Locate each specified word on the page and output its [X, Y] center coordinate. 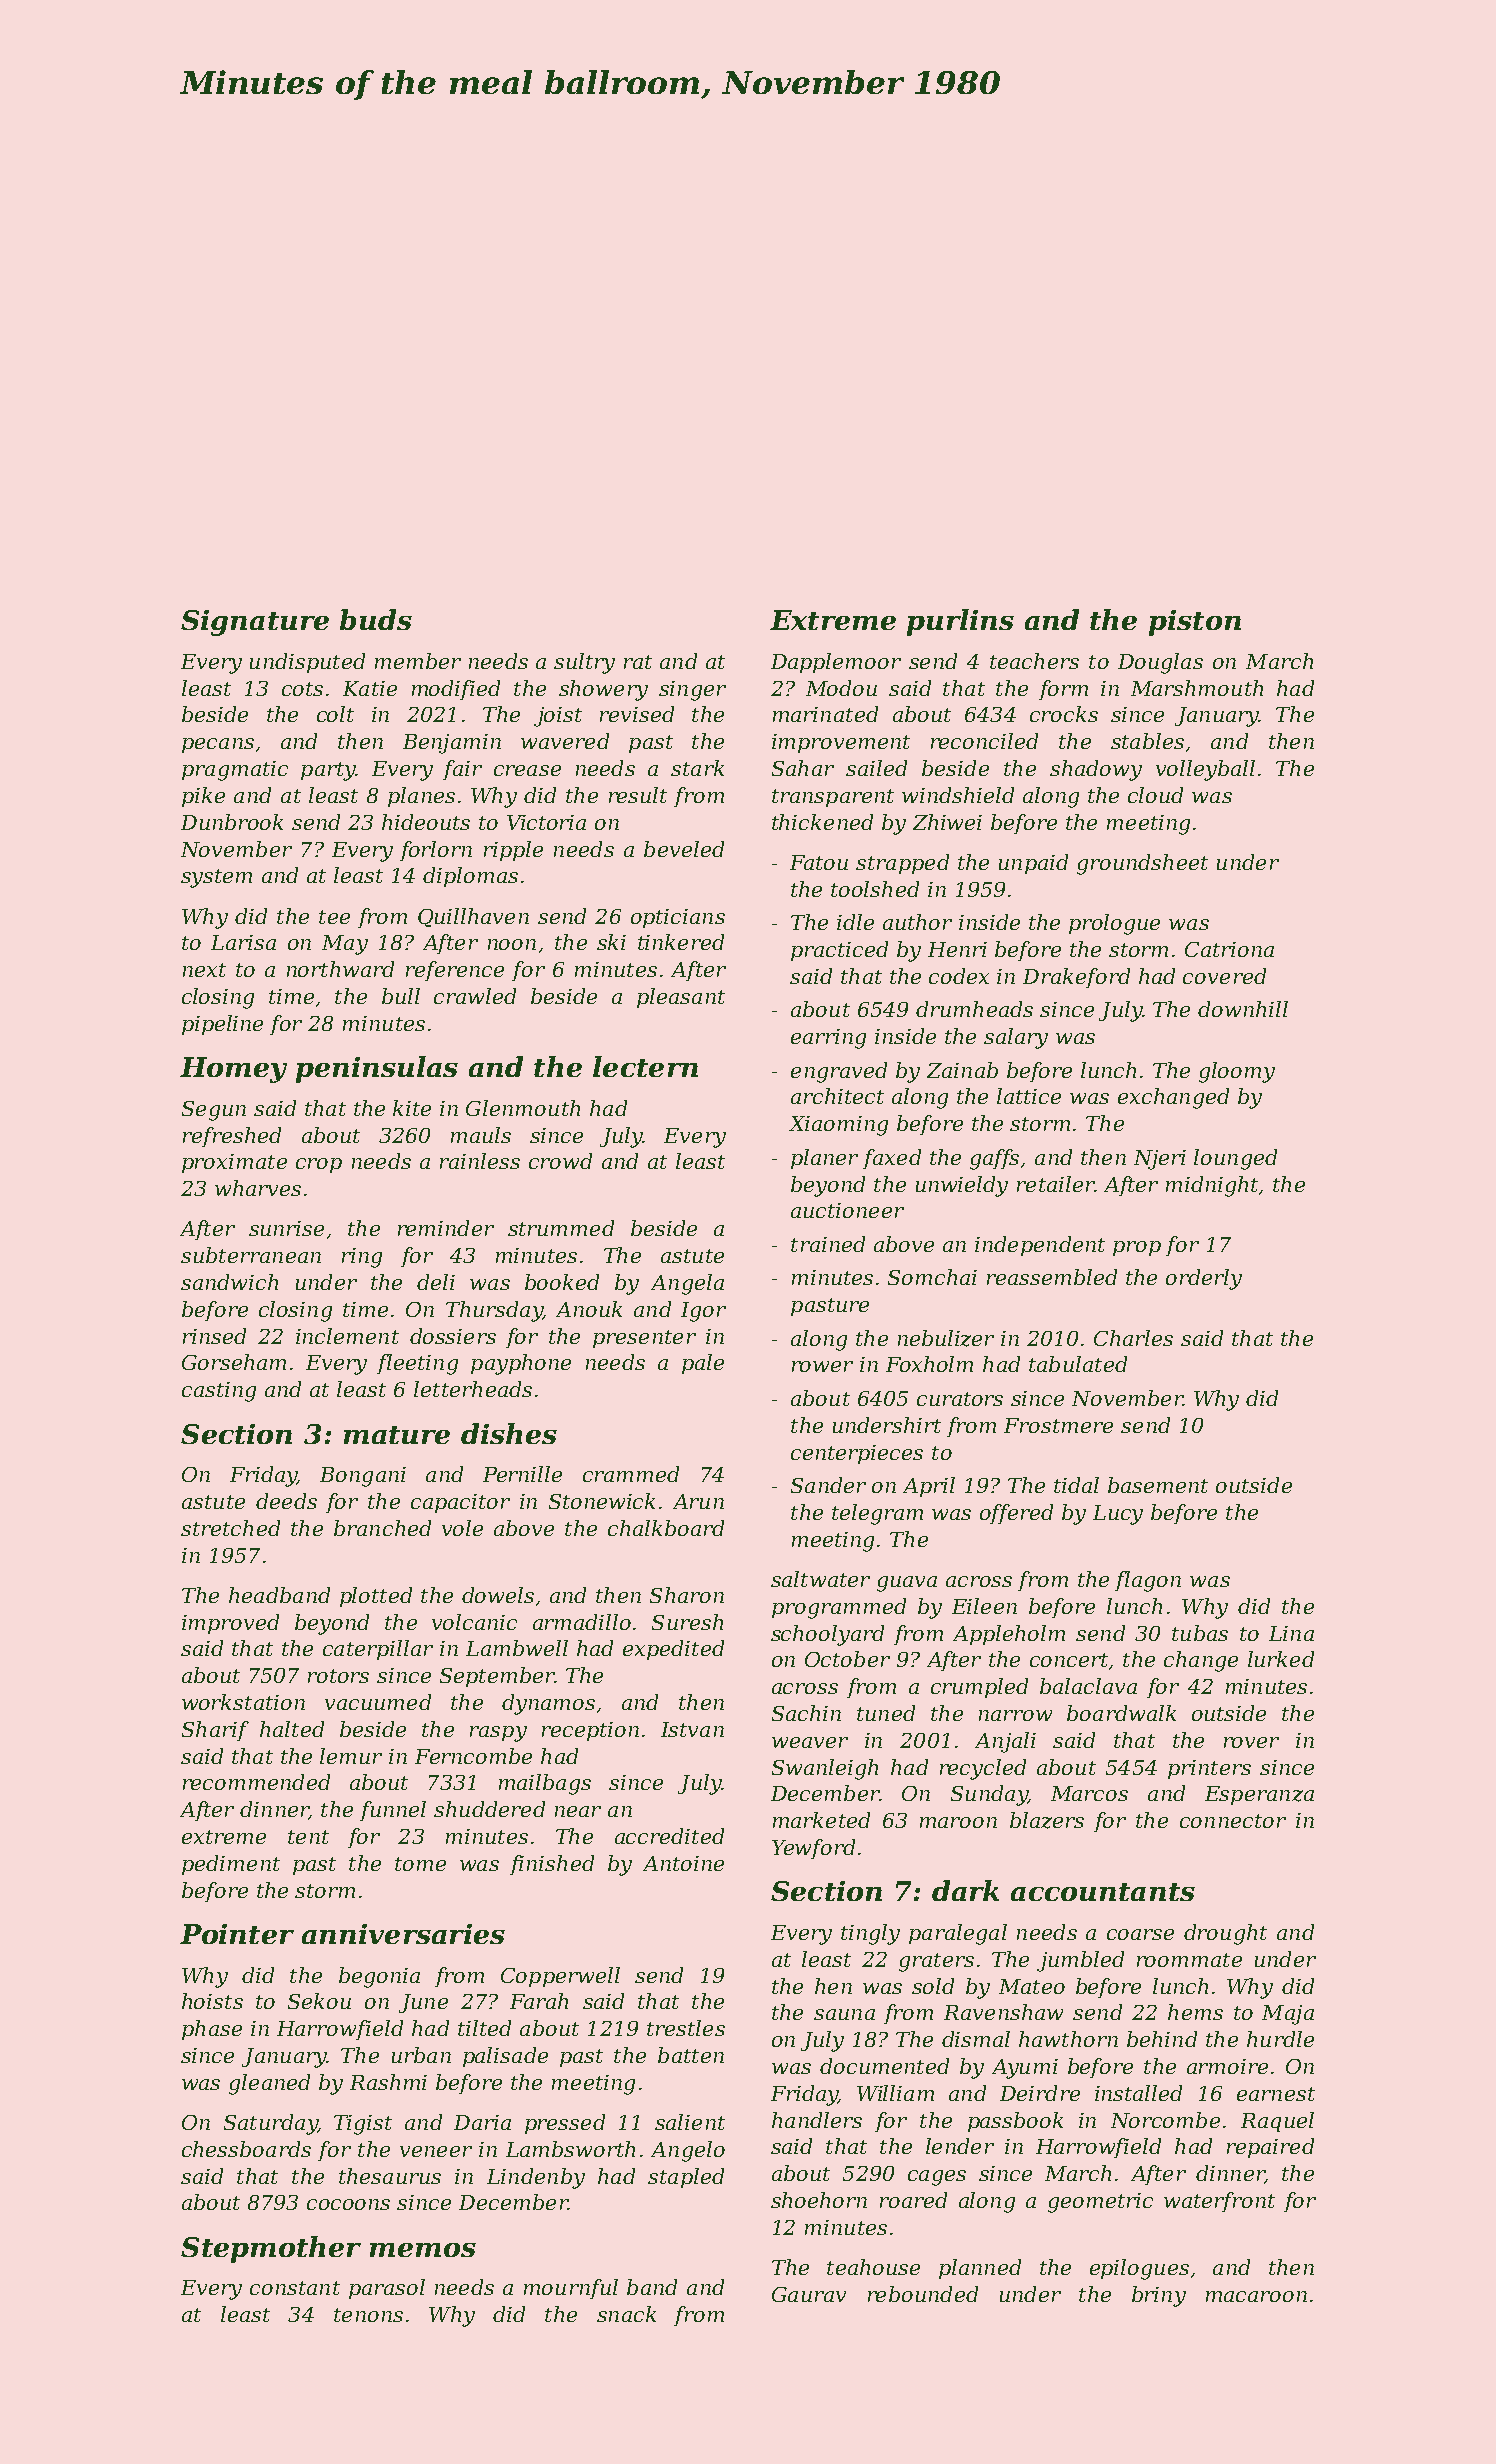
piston [1195, 623]
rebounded [923, 2294]
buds [376, 619]
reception [590, 1731]
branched [382, 1528]
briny [1159, 2296]
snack [626, 2314]
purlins [960, 622]
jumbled [1080, 1961]
